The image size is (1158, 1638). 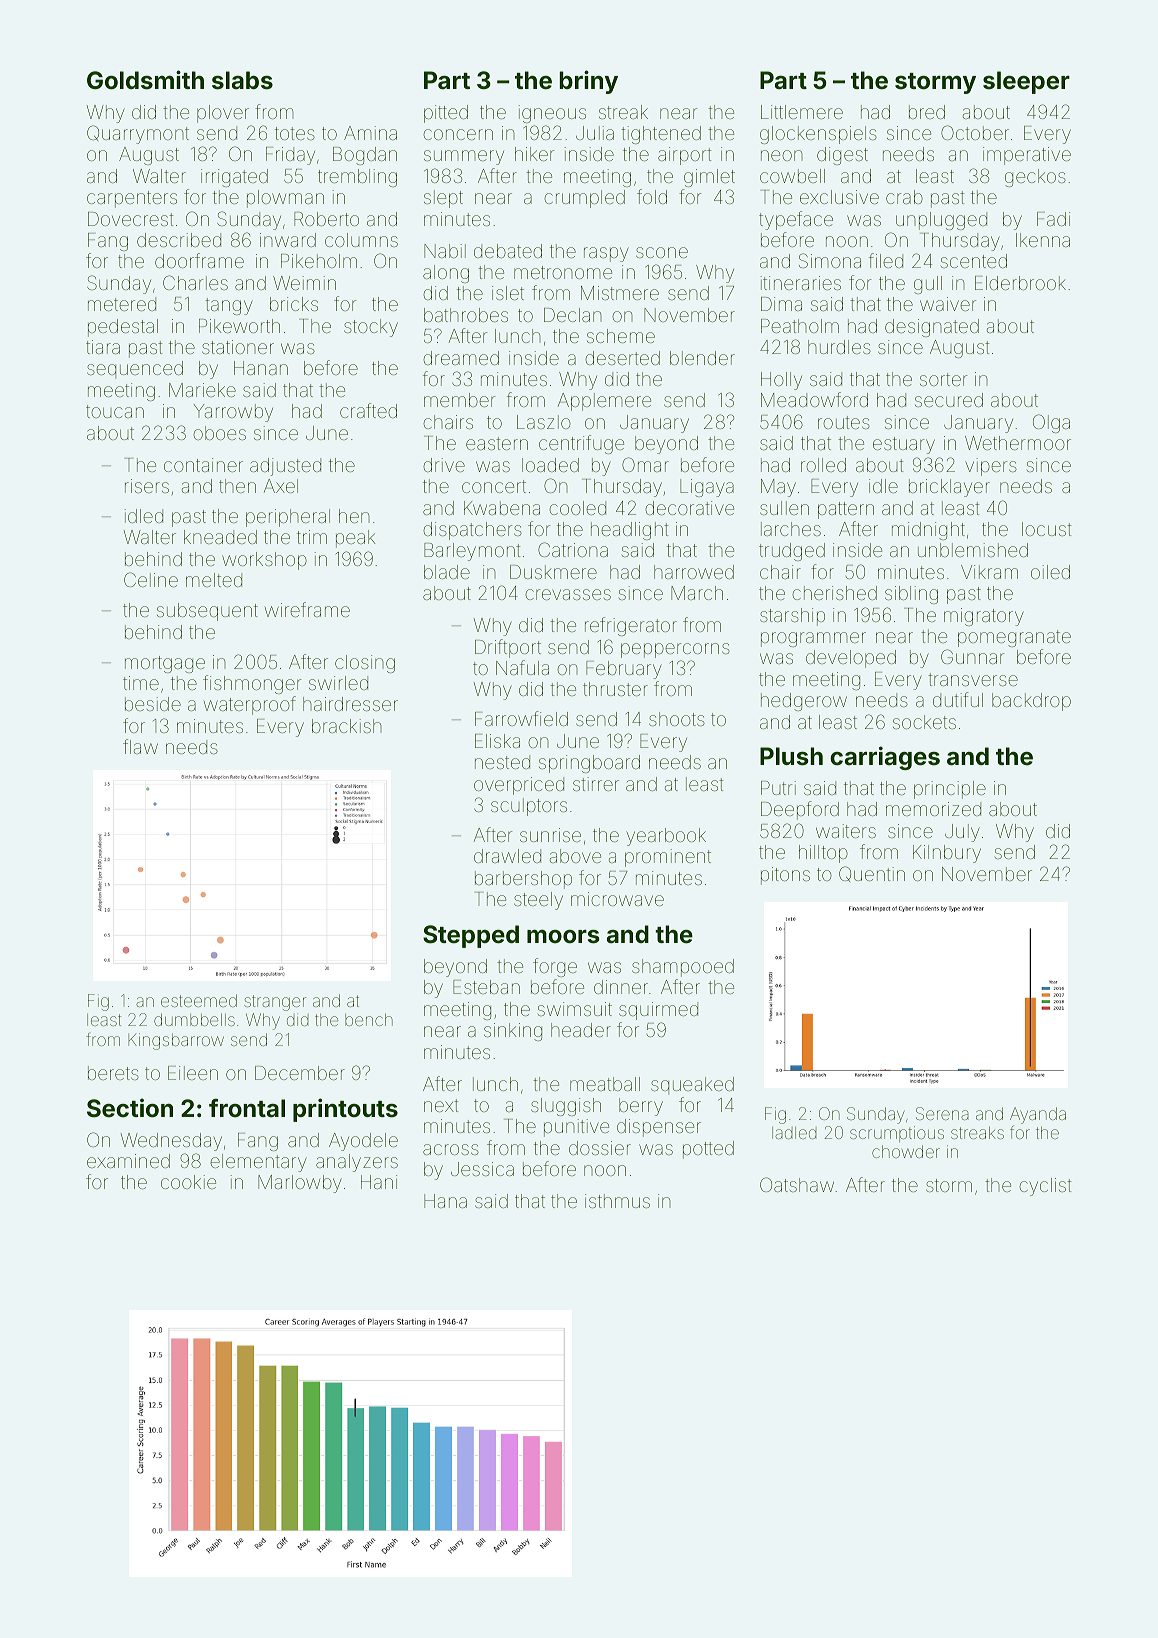 I want to click on pedestal, so click(x=123, y=328).
